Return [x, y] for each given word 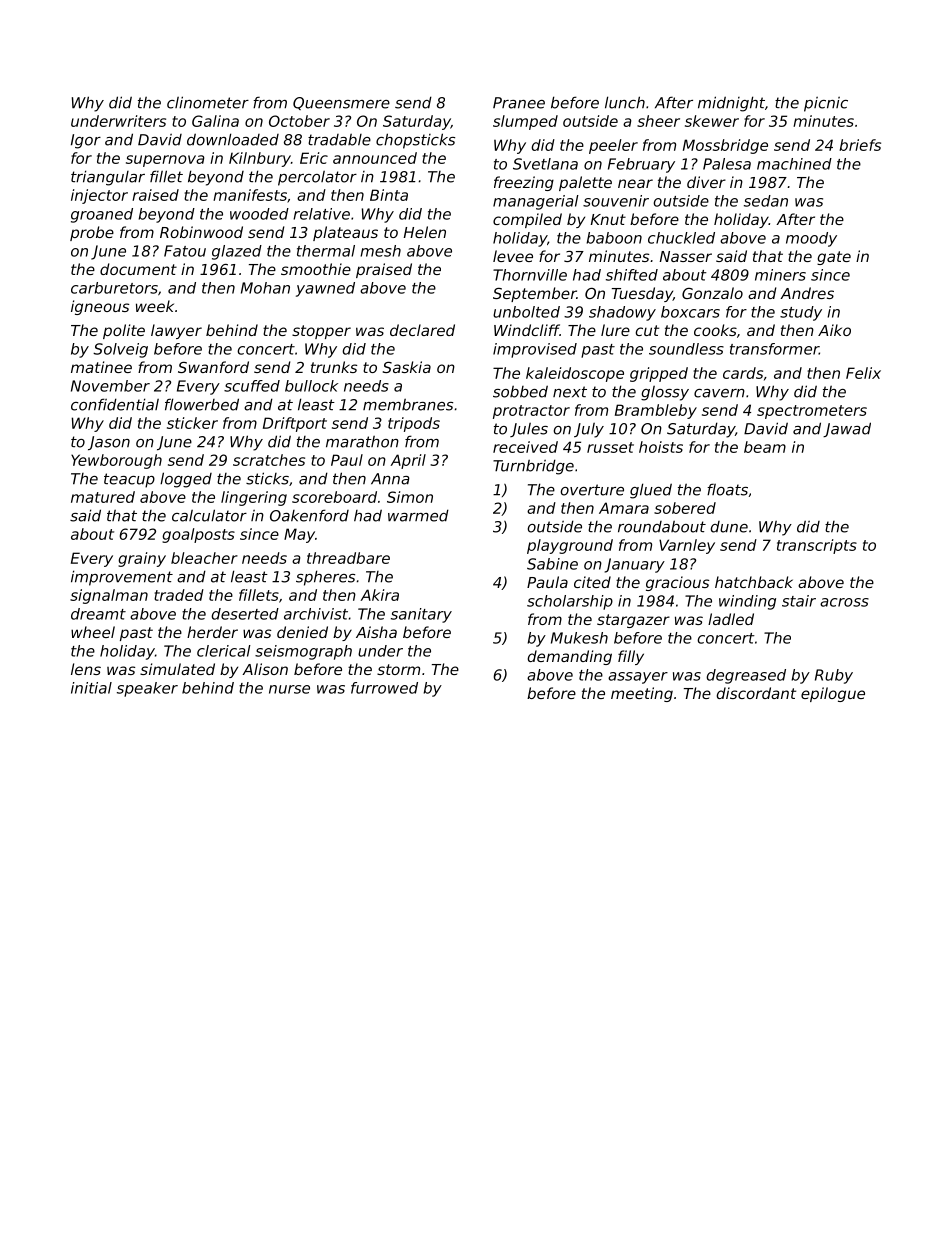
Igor [86, 141]
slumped [525, 122]
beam [765, 447]
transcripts [817, 546]
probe [92, 233]
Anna [390, 479]
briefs [860, 145]
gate [834, 258]
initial [91, 688]
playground [570, 546]
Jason [109, 443]
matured [103, 497]
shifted [632, 275]
